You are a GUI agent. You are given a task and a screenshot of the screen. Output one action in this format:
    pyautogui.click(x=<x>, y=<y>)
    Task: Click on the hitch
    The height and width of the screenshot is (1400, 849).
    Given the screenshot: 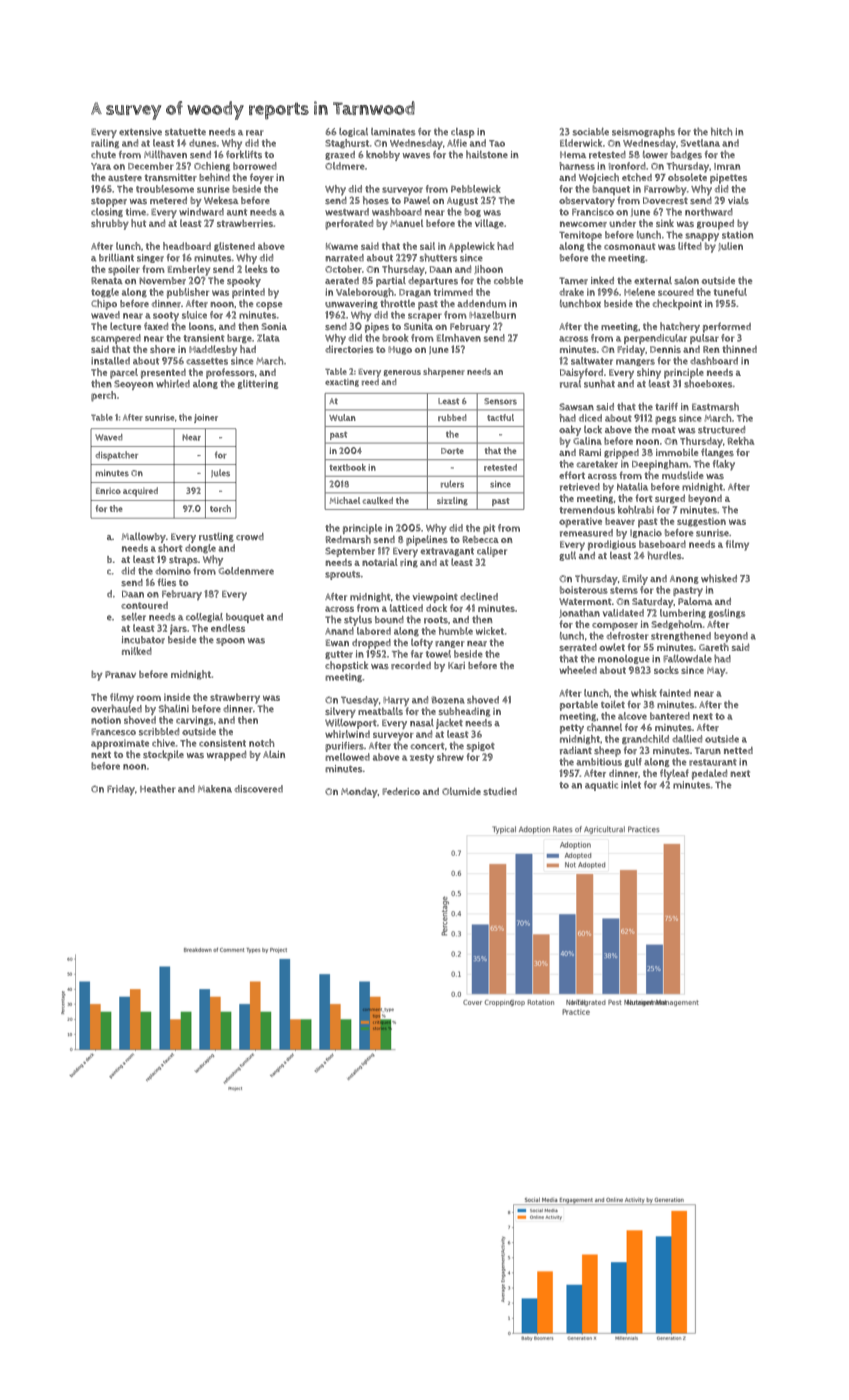 What is the action you would take?
    pyautogui.click(x=721, y=131)
